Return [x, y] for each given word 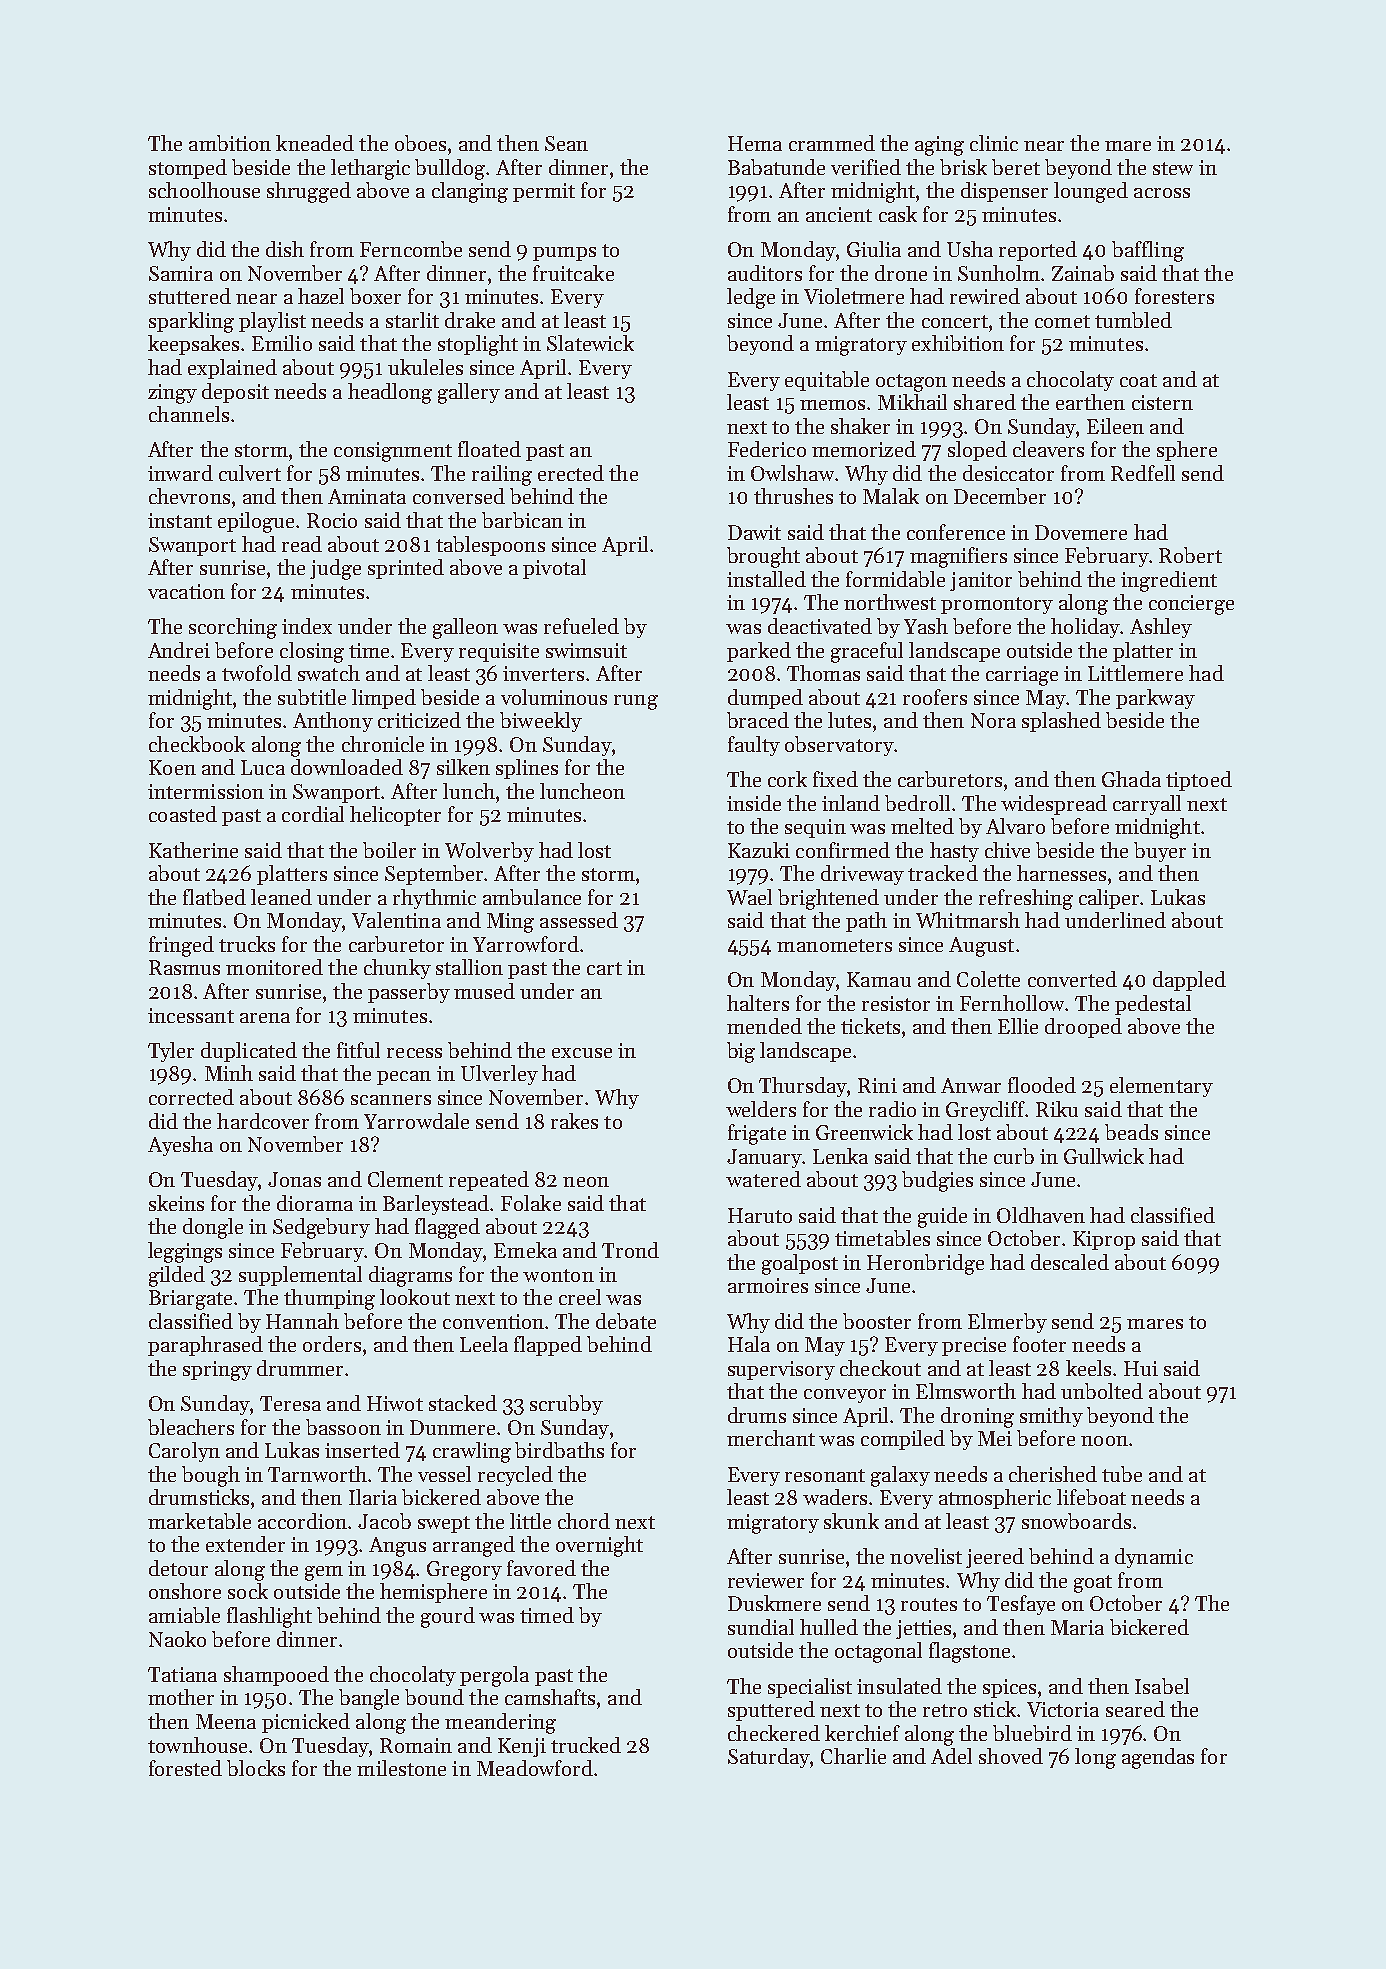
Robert [1190, 555]
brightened [828, 899]
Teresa [290, 1403]
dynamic [1154, 1558]
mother [181, 1697]
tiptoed [1199, 781]
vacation [186, 591]
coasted [183, 814]
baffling [1148, 251]
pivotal [554, 569]
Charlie [853, 1756]
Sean [566, 143]
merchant [771, 1438]
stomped [188, 169]
